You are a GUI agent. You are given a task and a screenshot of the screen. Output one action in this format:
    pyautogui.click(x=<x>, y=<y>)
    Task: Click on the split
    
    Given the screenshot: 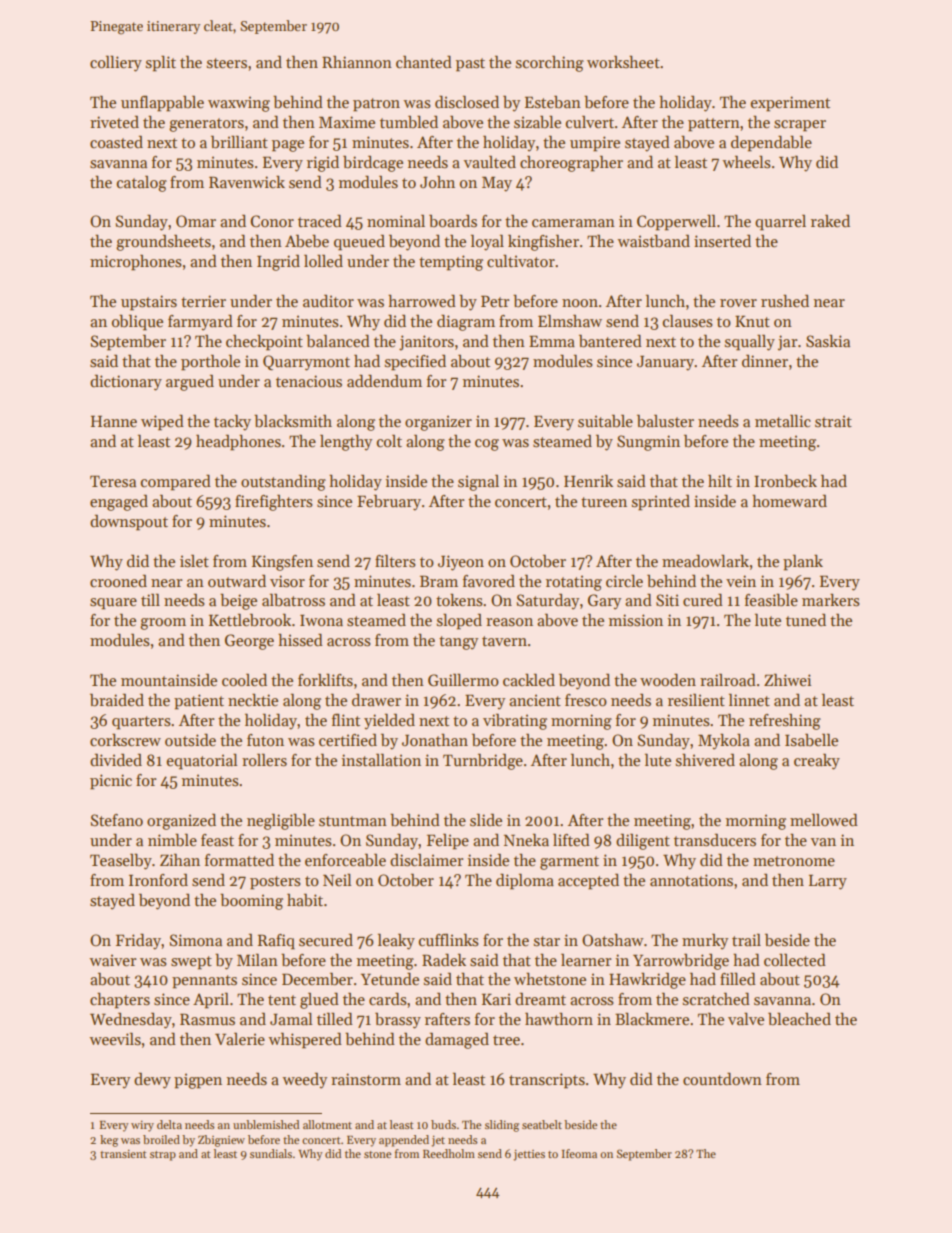 What is the action you would take?
    pyautogui.click(x=161, y=63)
